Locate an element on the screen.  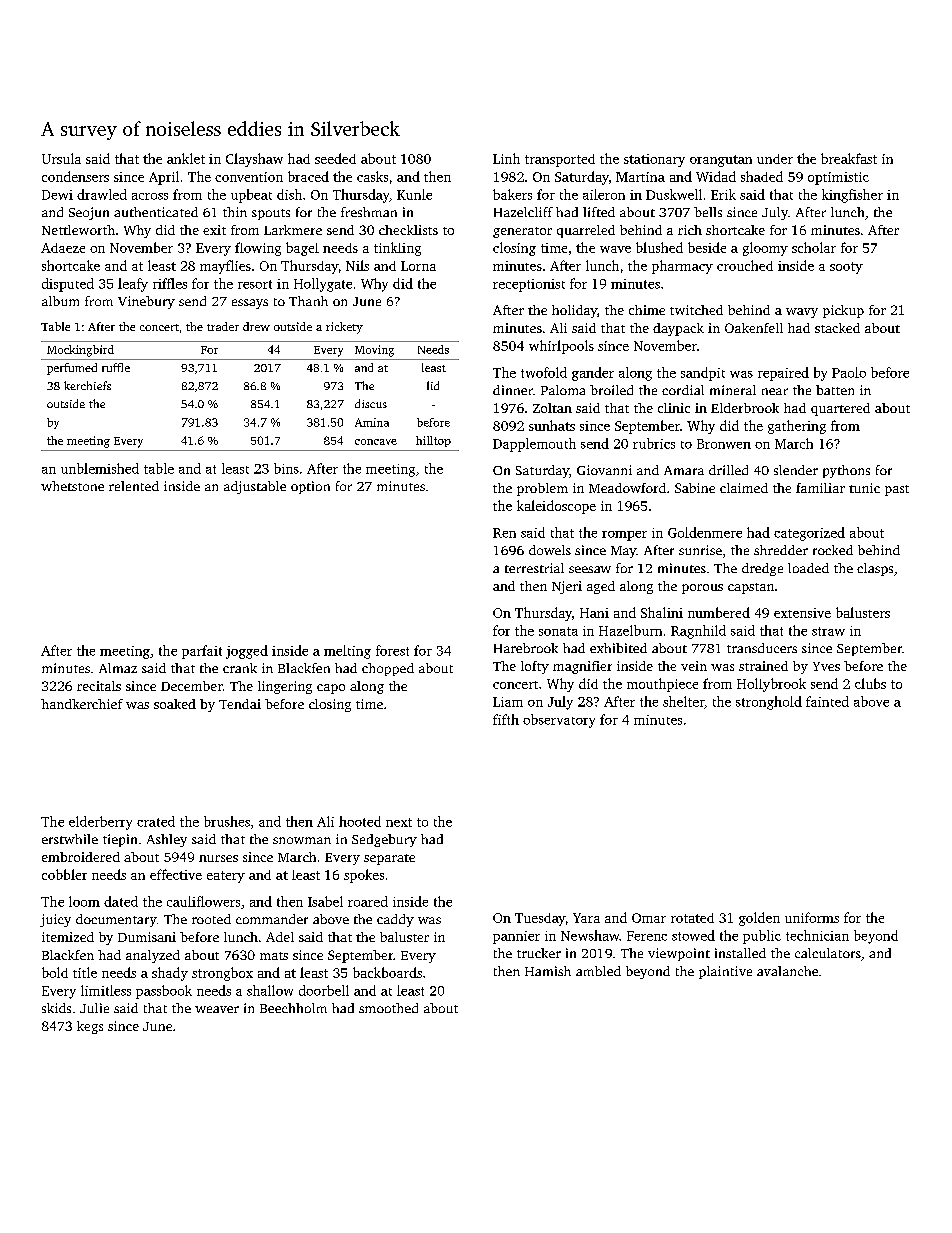
weaver is located at coordinates (217, 1009).
